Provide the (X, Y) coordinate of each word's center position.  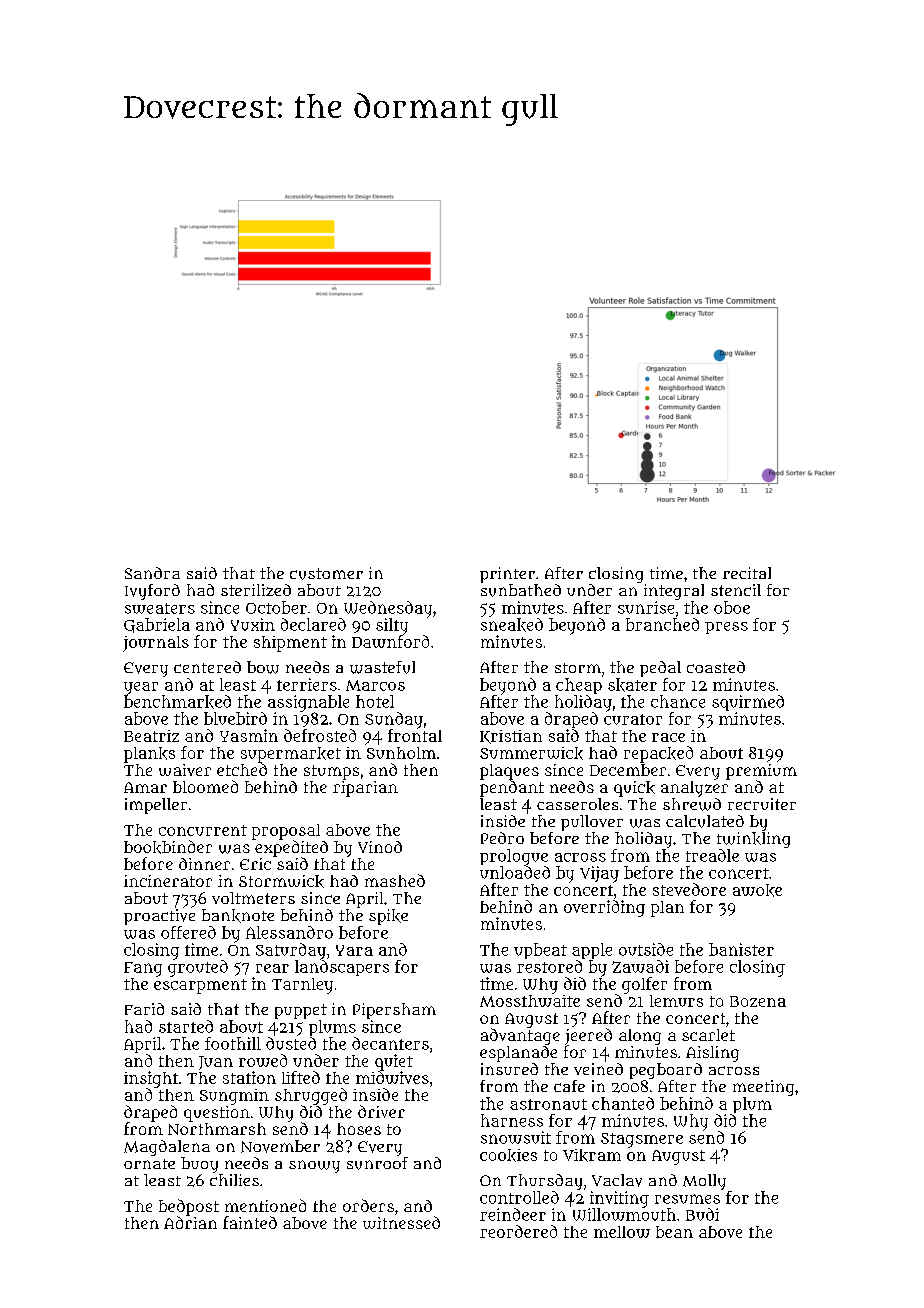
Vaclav (617, 1180)
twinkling (753, 840)
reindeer (513, 1214)
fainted (250, 1222)
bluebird (235, 718)
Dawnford (390, 641)
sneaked (512, 625)
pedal (660, 669)
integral (674, 592)
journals (156, 644)
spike (388, 917)
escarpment (200, 986)
